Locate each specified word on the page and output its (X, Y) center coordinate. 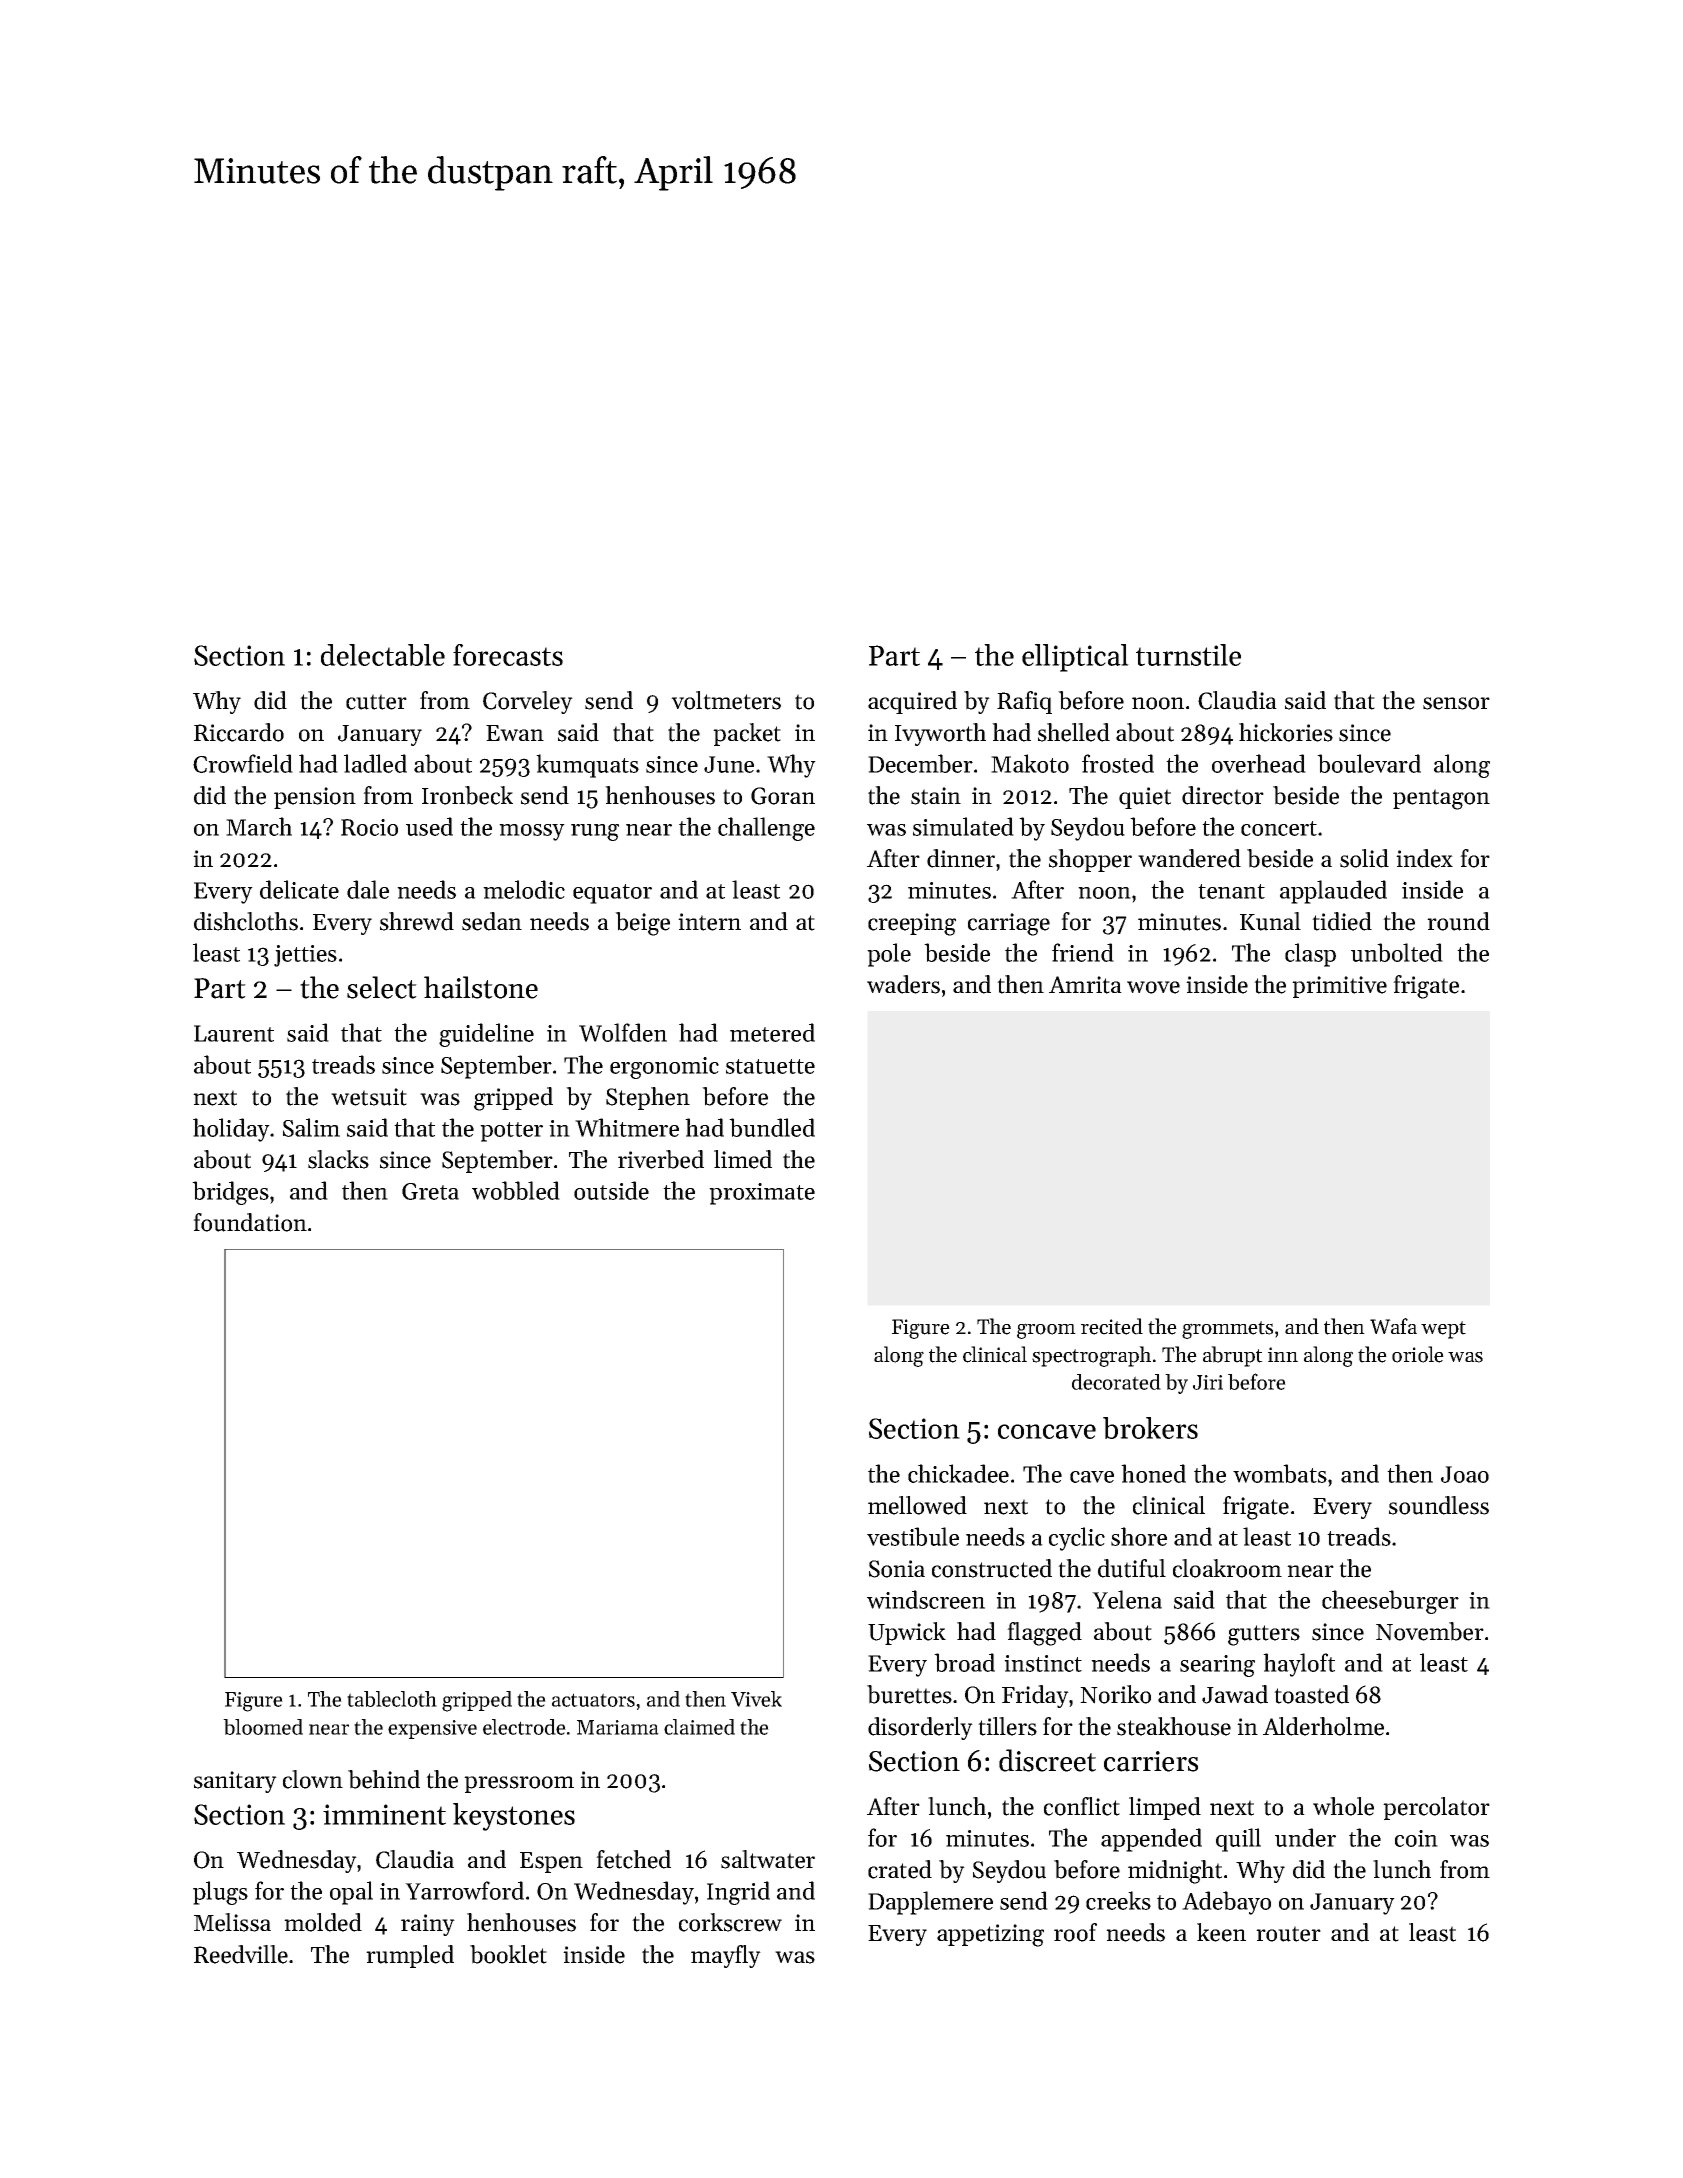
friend (1083, 952)
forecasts (508, 655)
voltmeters (726, 700)
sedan (492, 921)
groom (1046, 1331)
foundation (250, 1222)
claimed (699, 1727)
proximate (762, 1194)
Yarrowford (464, 1890)
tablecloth (392, 1699)
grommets (1227, 1330)
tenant (1231, 891)
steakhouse (1174, 1726)
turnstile (1188, 655)
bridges (230, 1193)
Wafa (1393, 1326)
